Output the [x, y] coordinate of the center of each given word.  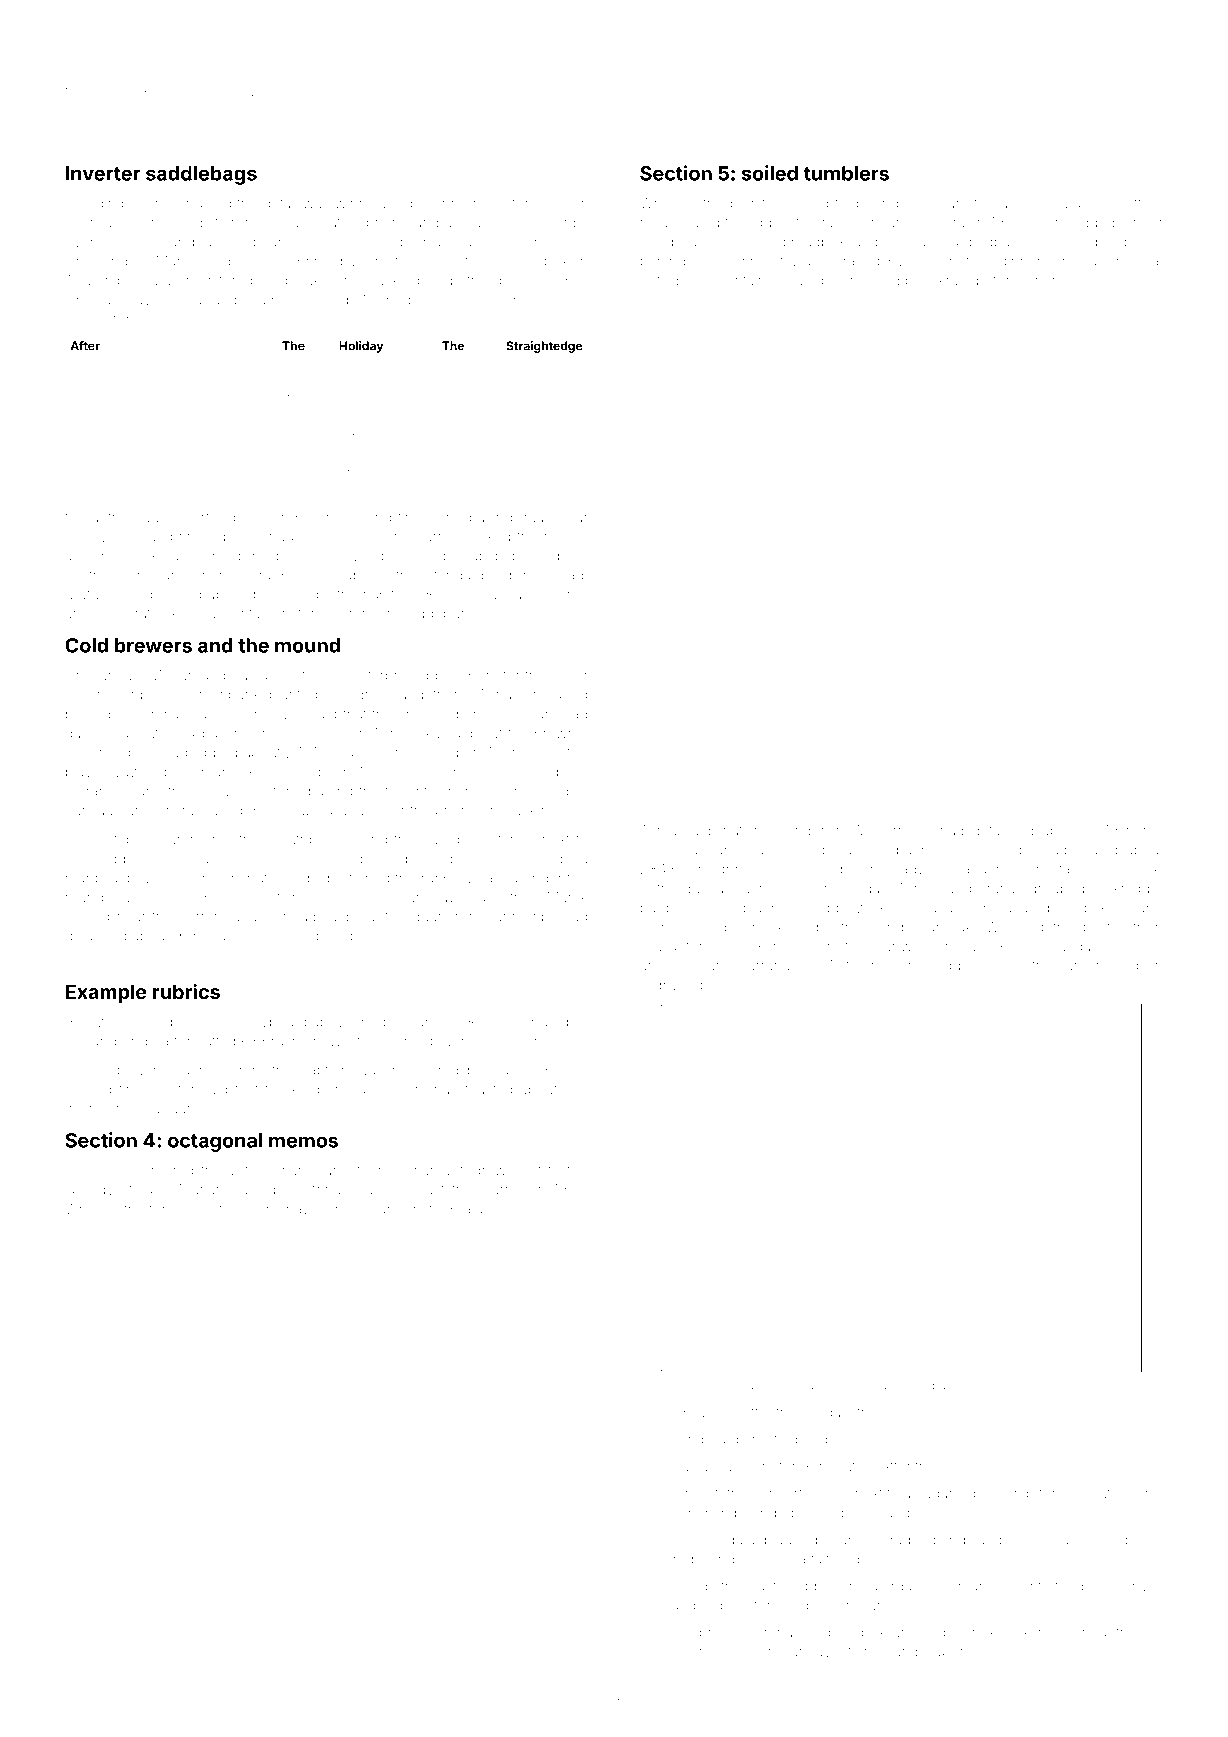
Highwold [672, 987]
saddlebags [201, 175]
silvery [690, 1653]
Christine [460, 203]
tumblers [846, 173]
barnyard [957, 1387]
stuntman [698, 1513]
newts [333, 1042]
